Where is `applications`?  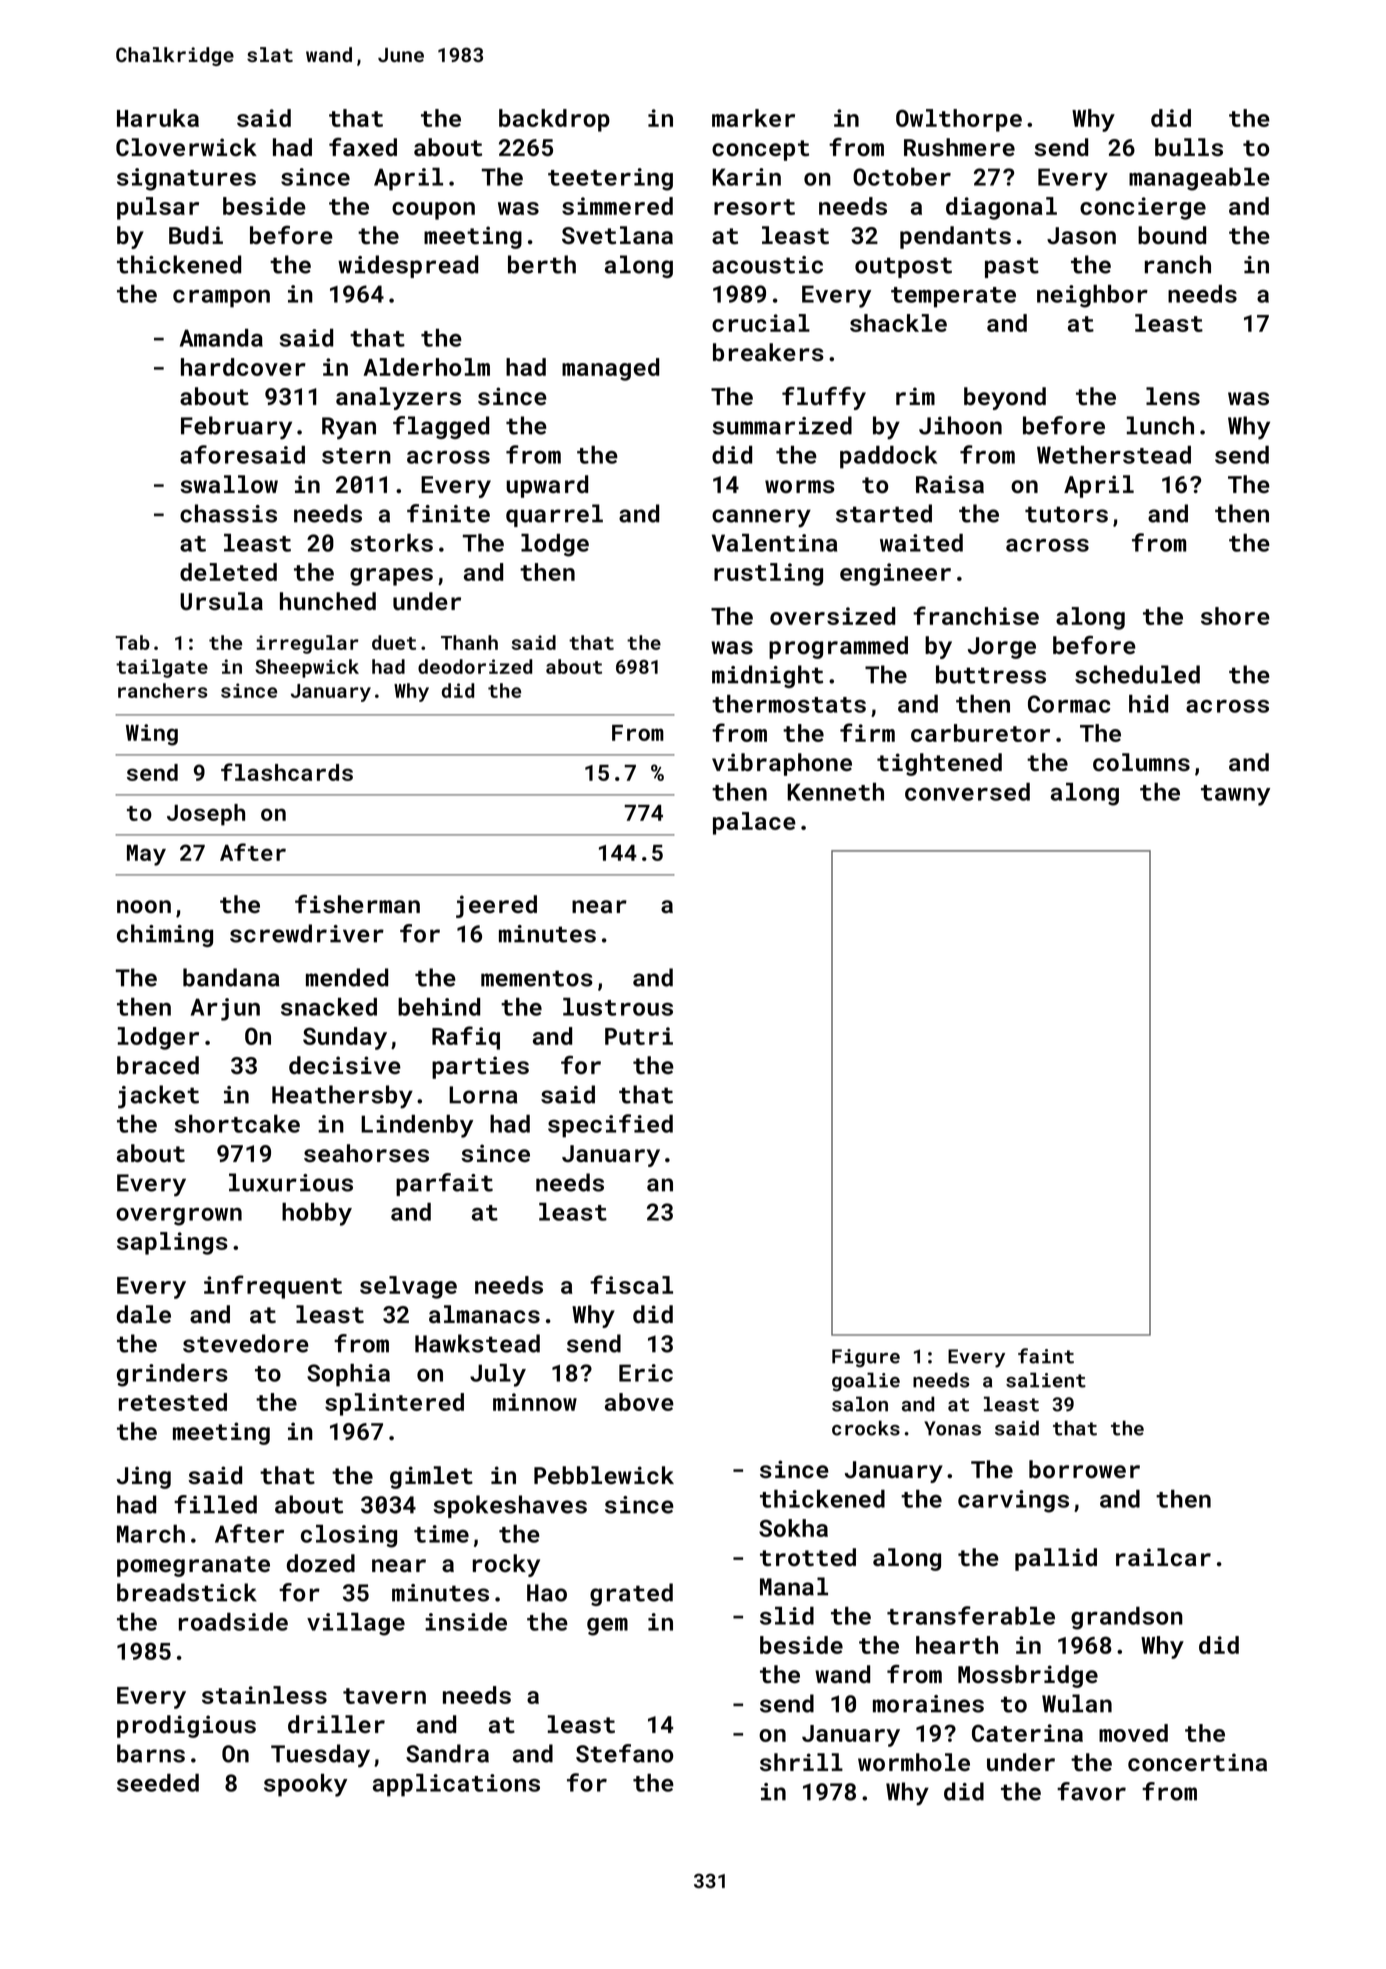 applications is located at coordinates (456, 1785).
